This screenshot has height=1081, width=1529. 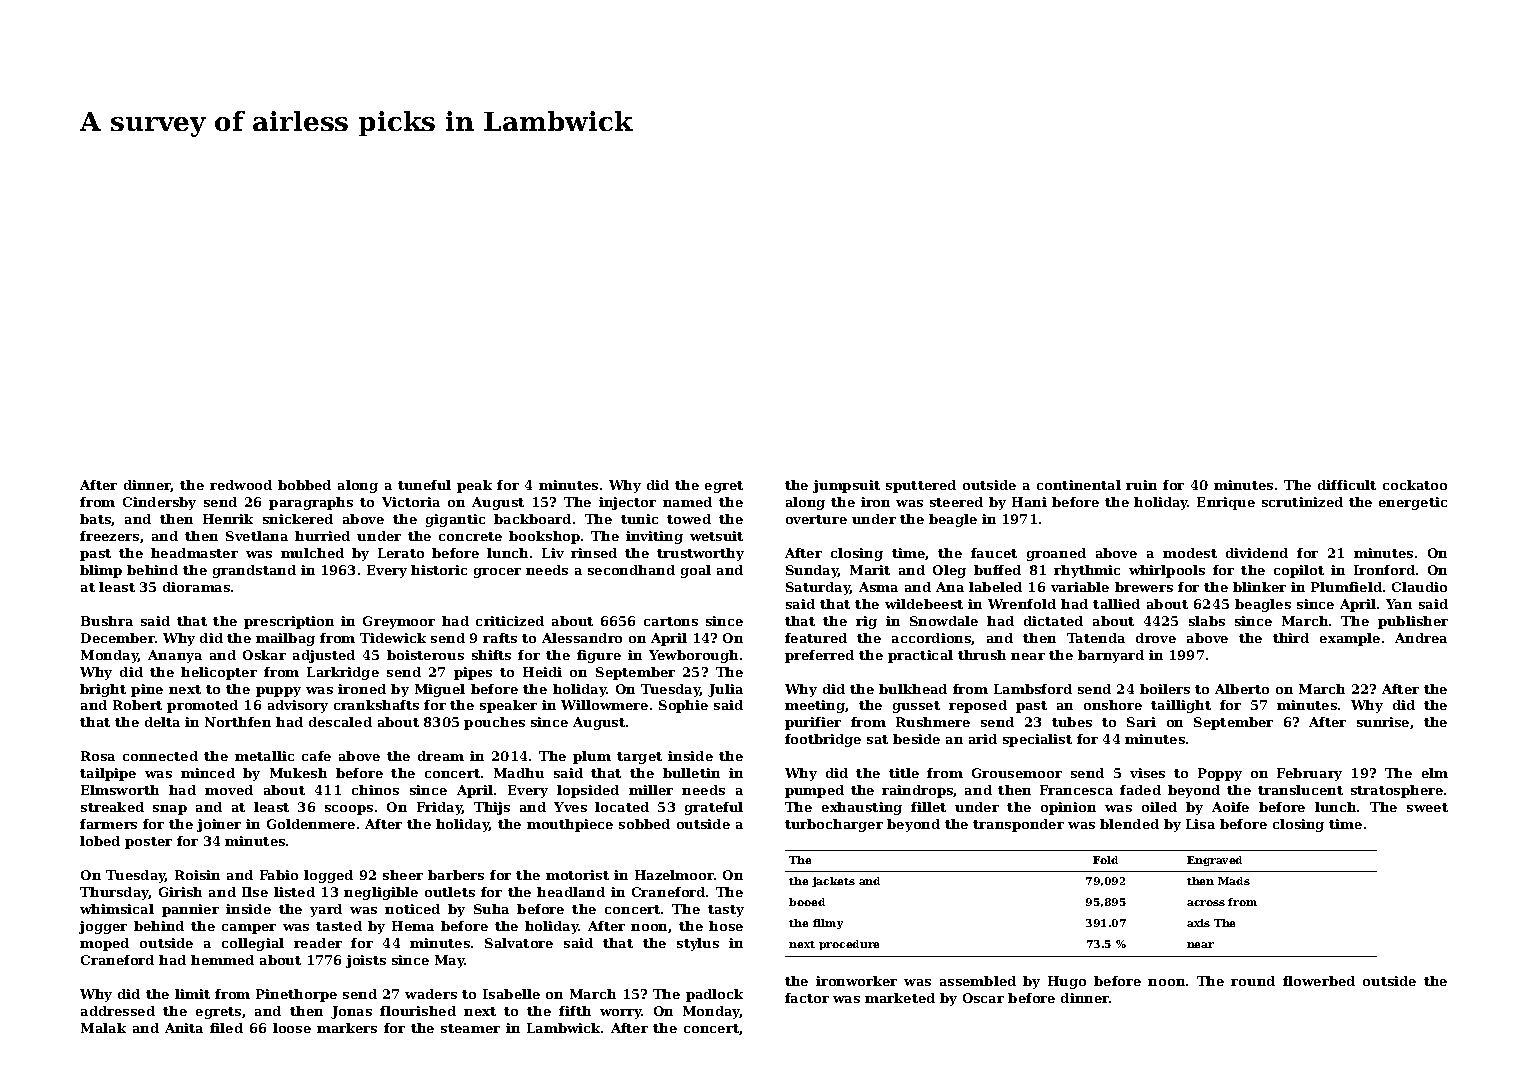 What do you see at coordinates (1220, 774) in the screenshot?
I see `Poppy` at bounding box center [1220, 774].
